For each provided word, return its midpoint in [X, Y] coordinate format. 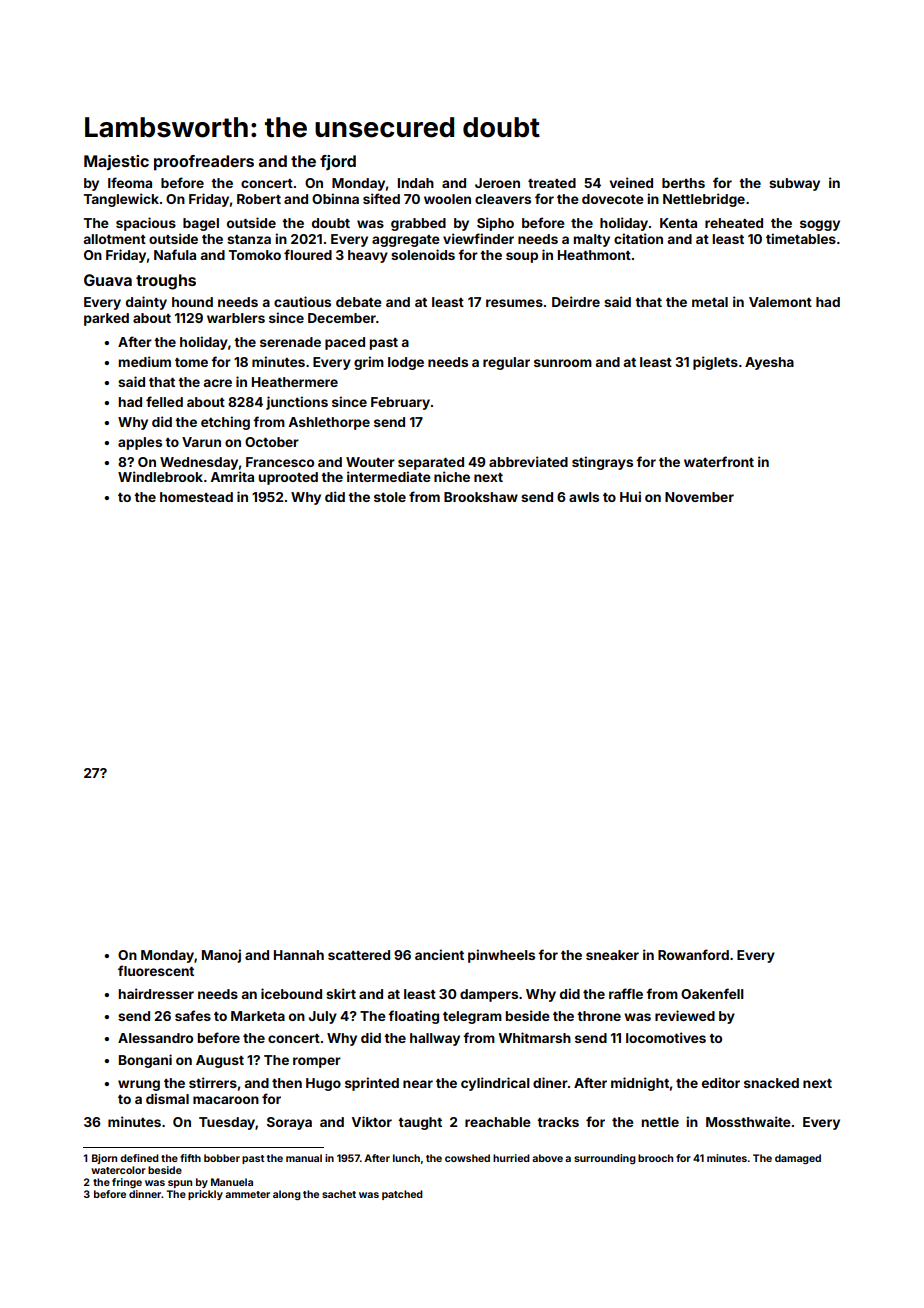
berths [683, 183]
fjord [338, 162]
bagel [201, 224]
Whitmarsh [534, 1037]
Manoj [221, 956]
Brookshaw [481, 497]
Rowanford [693, 954]
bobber [222, 1158]
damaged [798, 1159]
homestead [196, 497]
